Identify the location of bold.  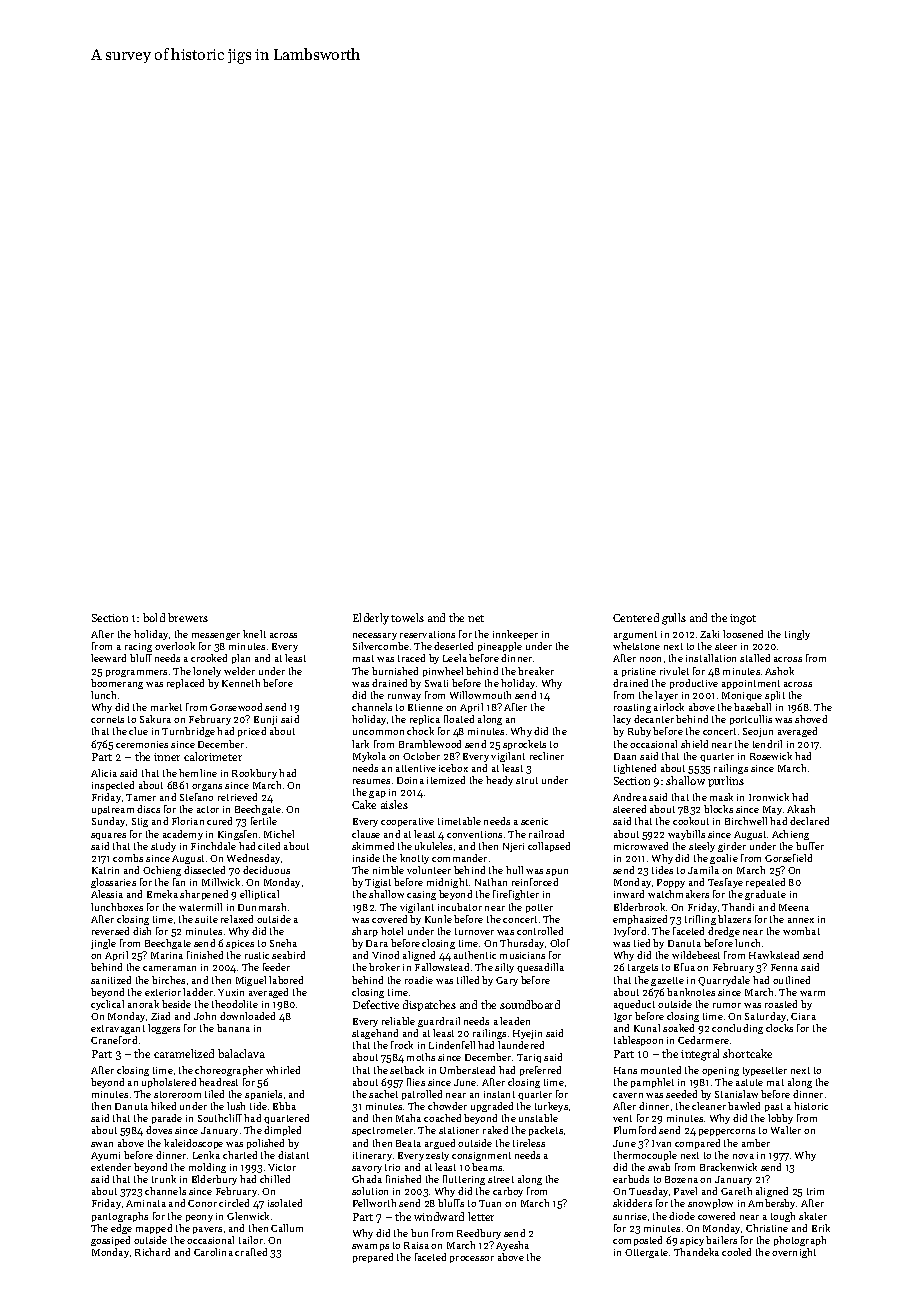
(154, 617).
